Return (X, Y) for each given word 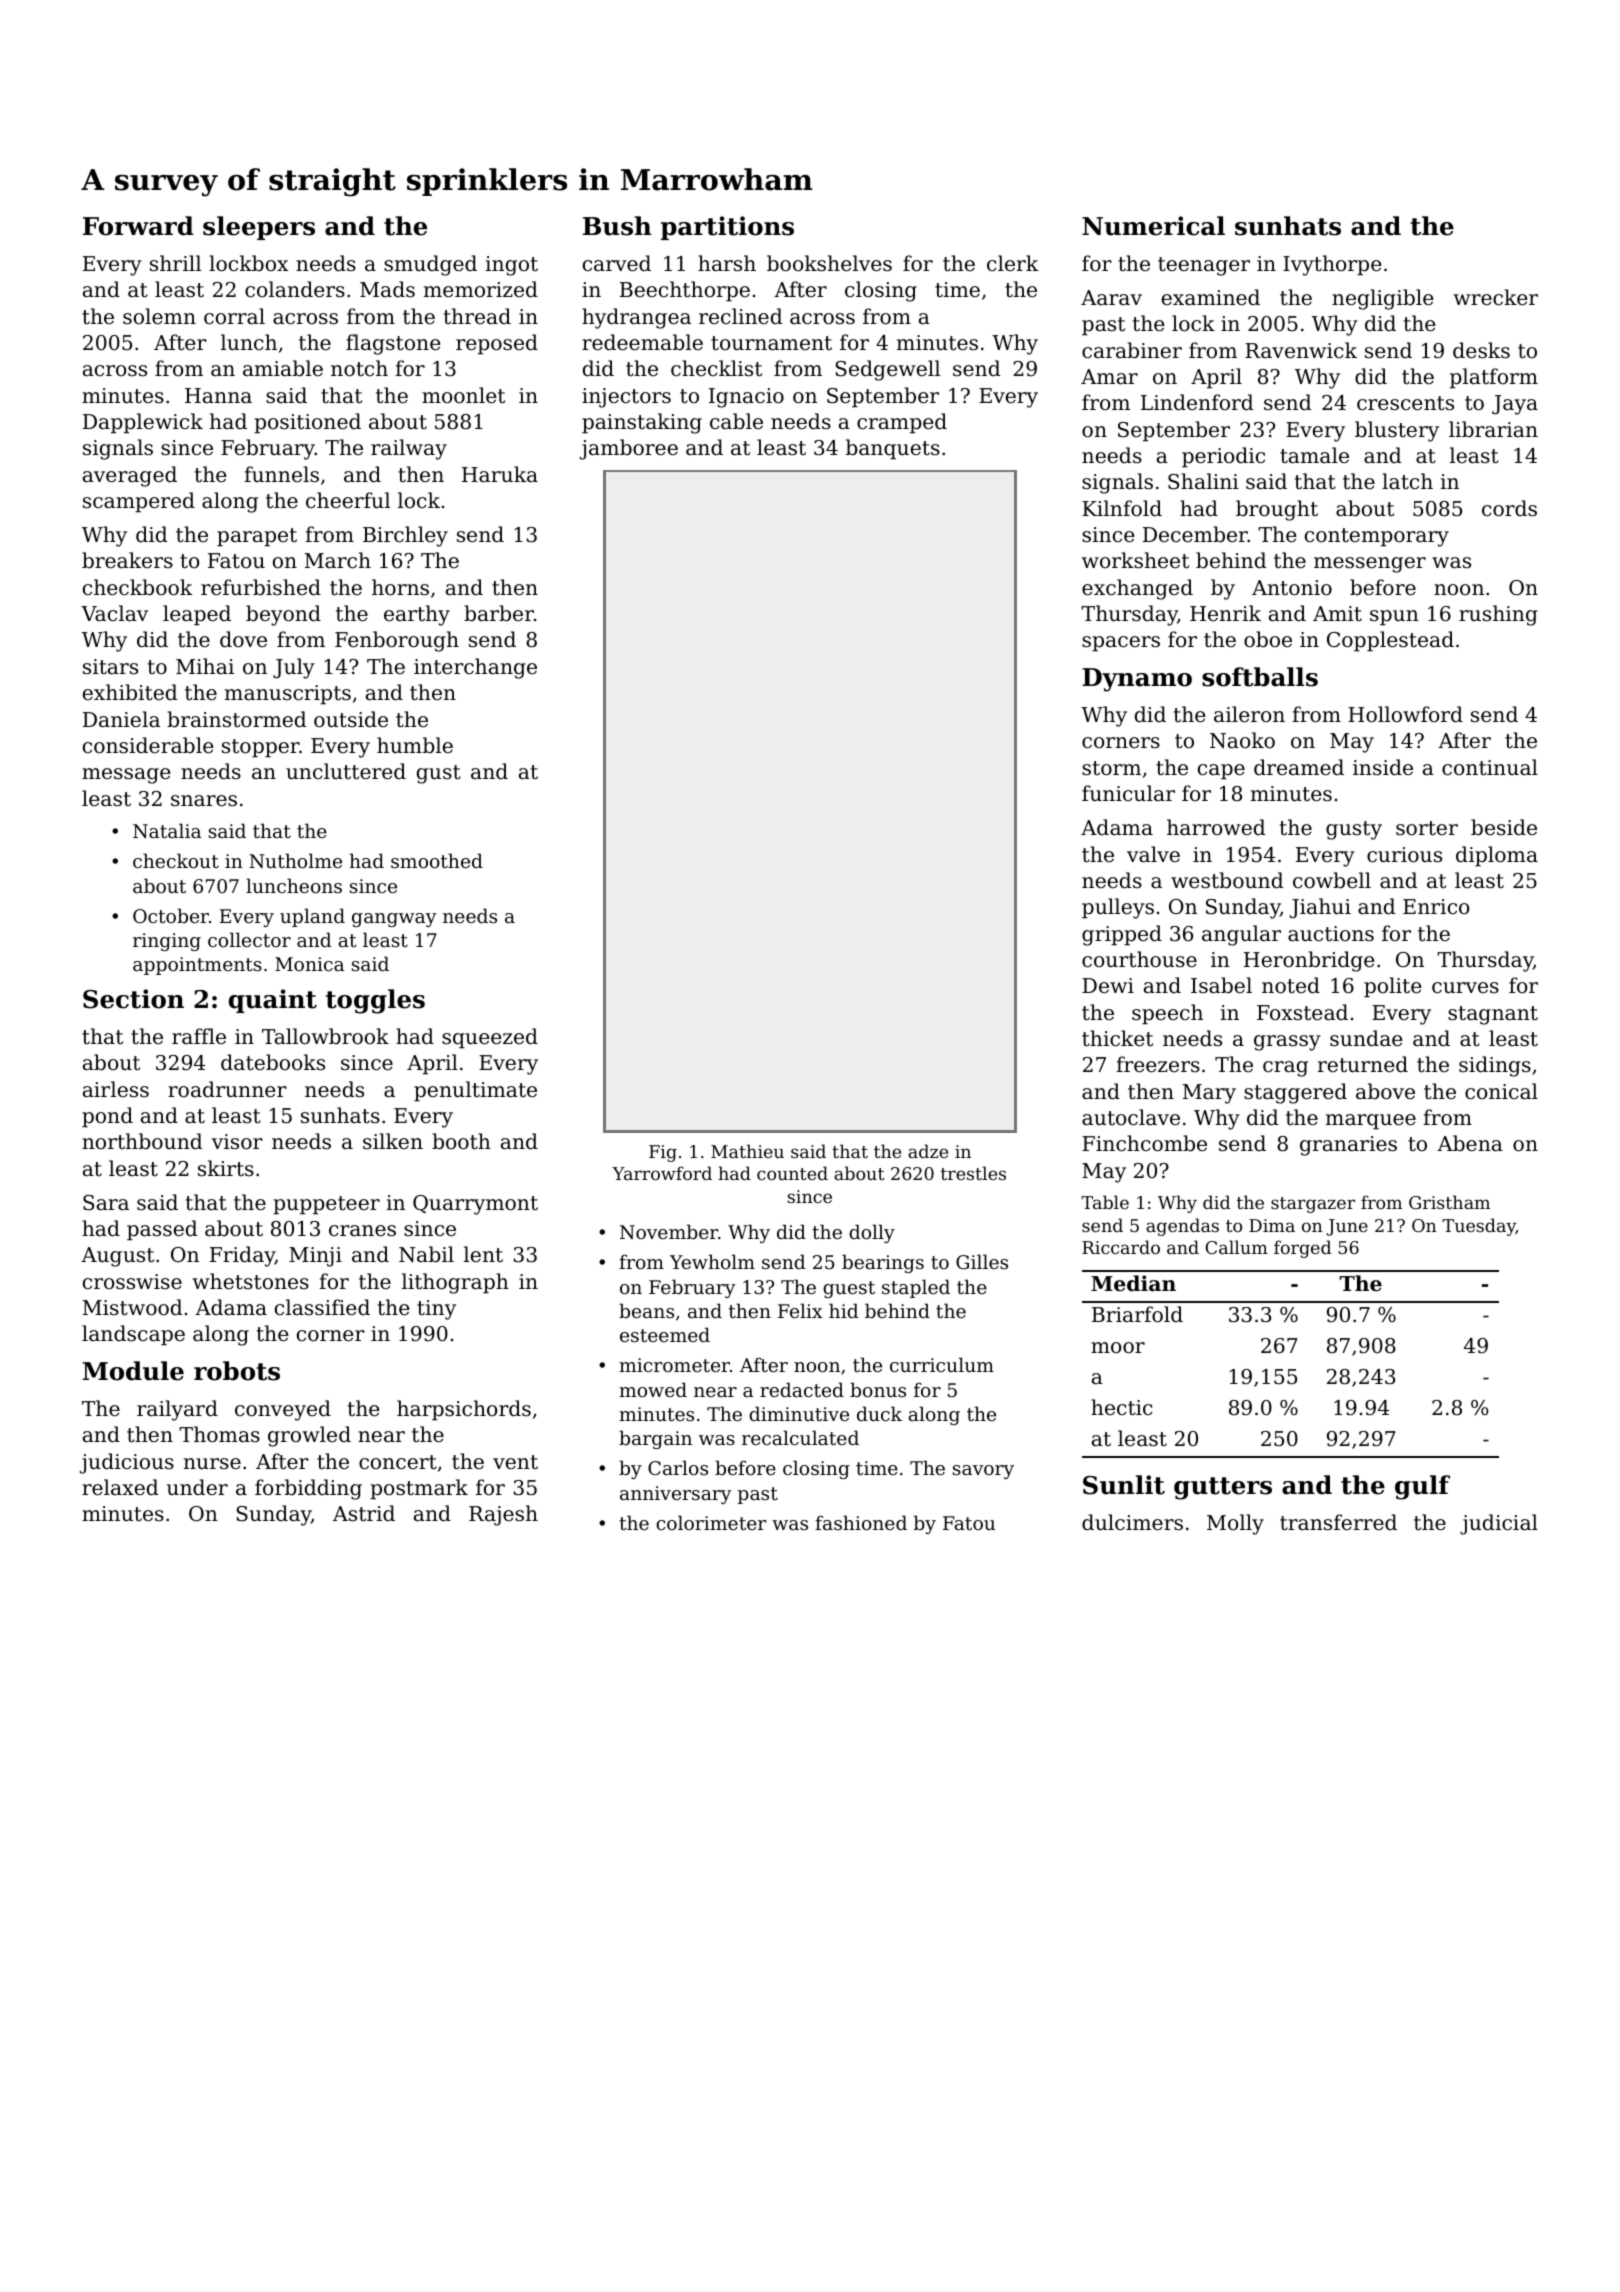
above (1385, 1091)
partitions (727, 228)
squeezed (490, 1038)
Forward (138, 226)
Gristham (1449, 1202)
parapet (257, 537)
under (197, 1487)
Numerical (1153, 226)
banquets (893, 449)
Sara (106, 1203)
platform (1494, 378)
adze (928, 1151)
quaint (273, 1001)
